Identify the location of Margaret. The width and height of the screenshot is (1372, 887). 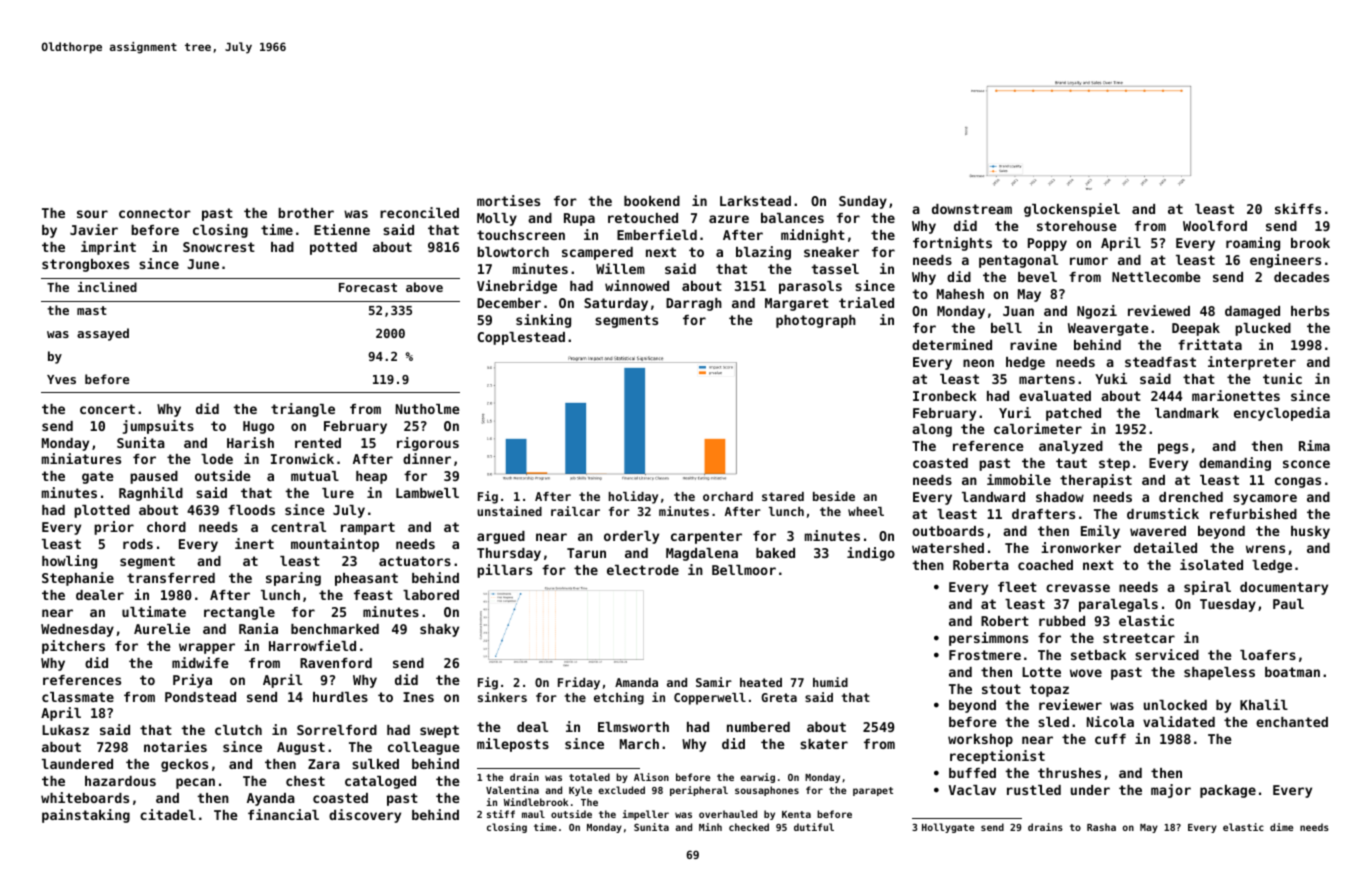
(797, 304).
